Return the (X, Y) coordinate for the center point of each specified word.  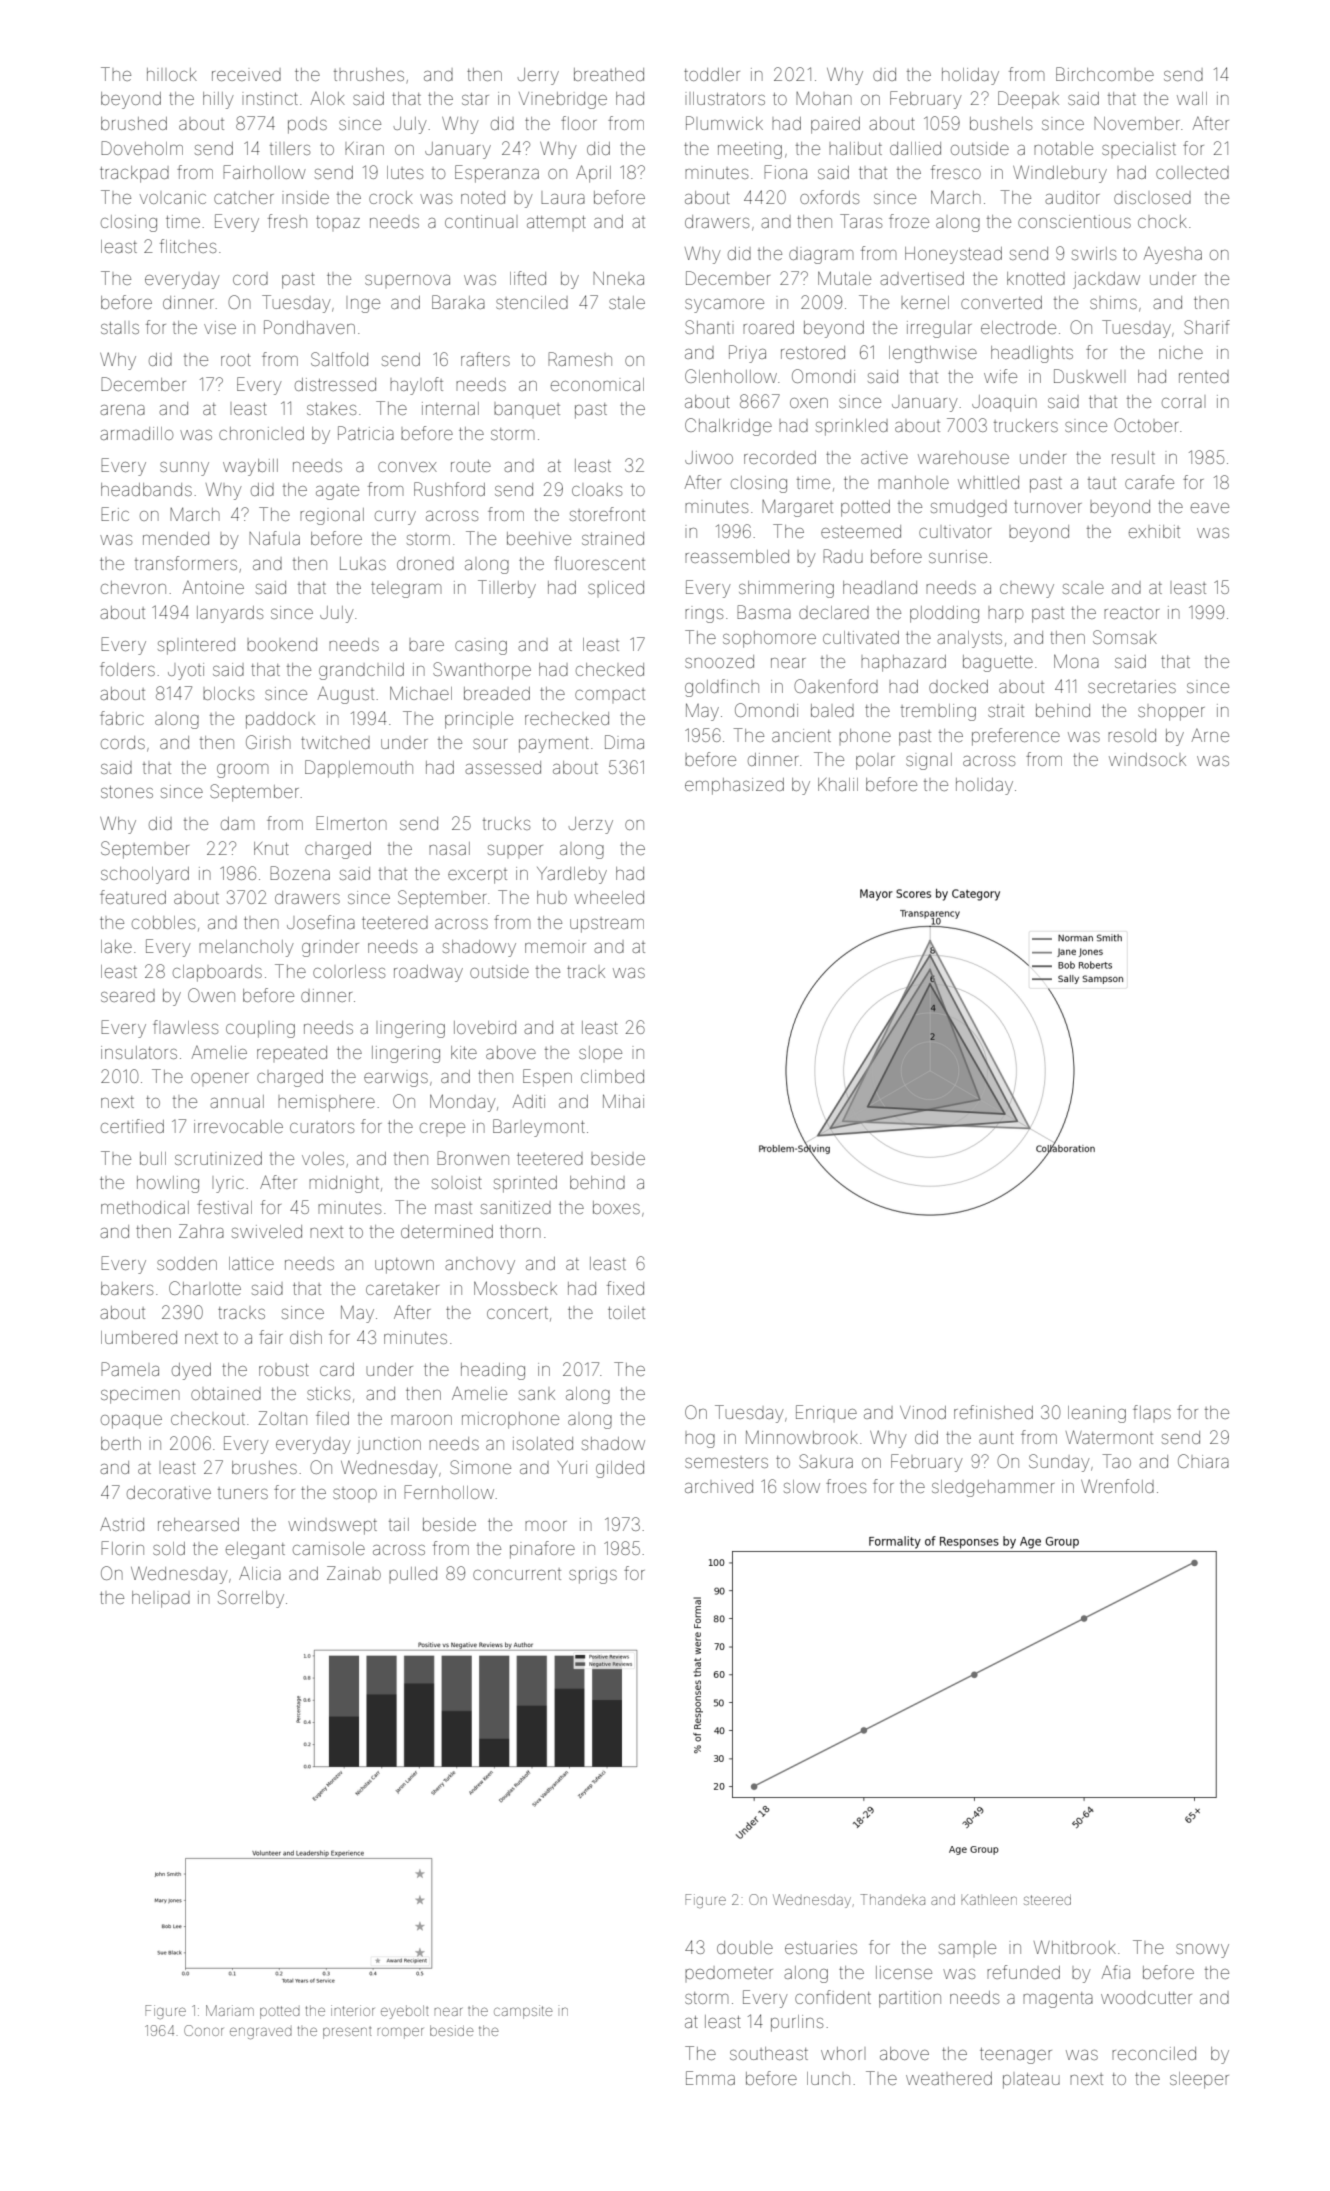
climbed (612, 1076)
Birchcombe (1105, 74)
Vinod (923, 1412)
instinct (272, 99)
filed (332, 1418)
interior (352, 2010)
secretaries (1132, 686)
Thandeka (892, 1899)
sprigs (593, 1577)
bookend (282, 644)
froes (846, 1486)
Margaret (797, 508)
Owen (211, 995)
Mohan (824, 98)
